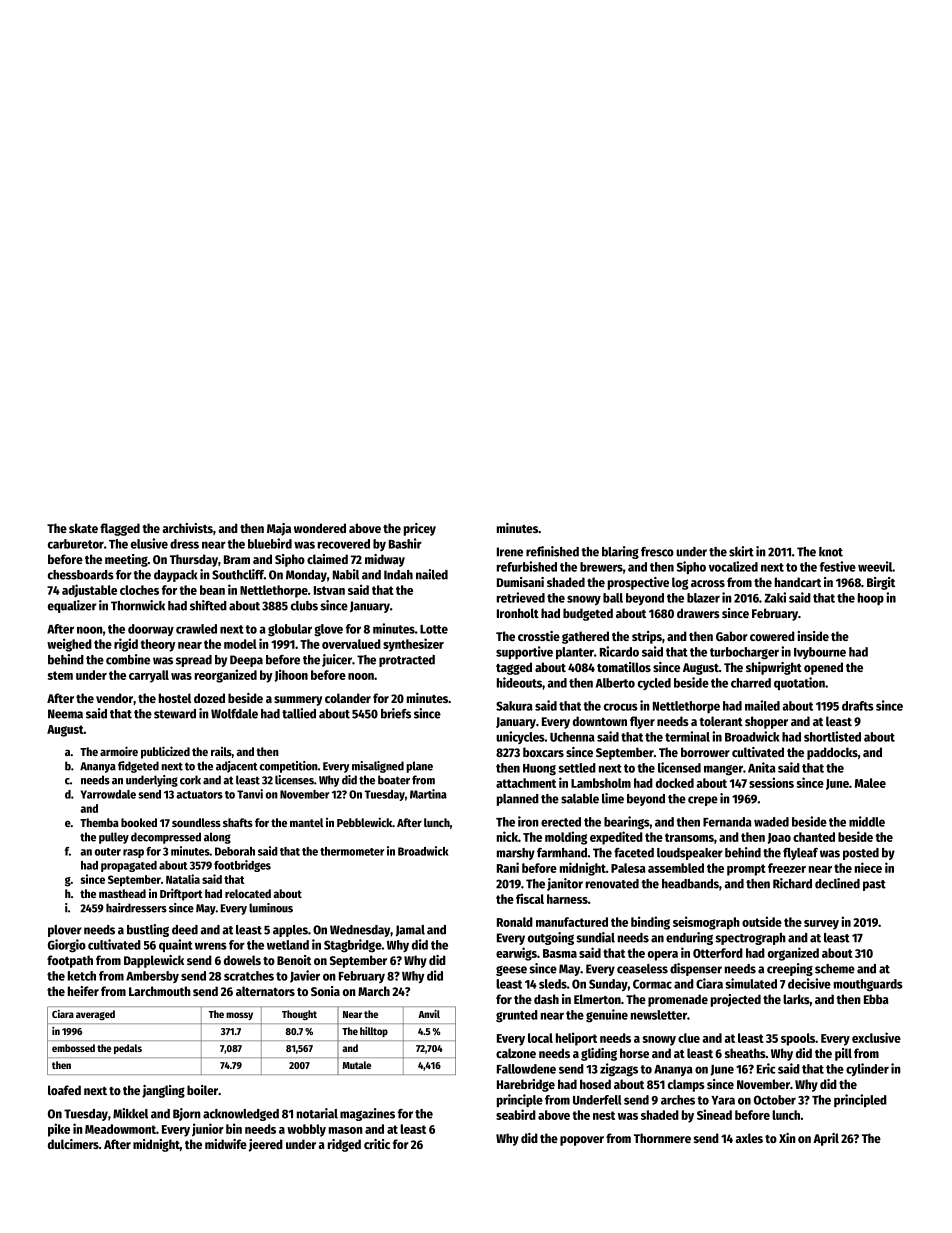 Image resolution: width=952 pixels, height=1233 pixels. What do you see at coordinates (582, 1141) in the image?
I see `popover` at bounding box center [582, 1141].
